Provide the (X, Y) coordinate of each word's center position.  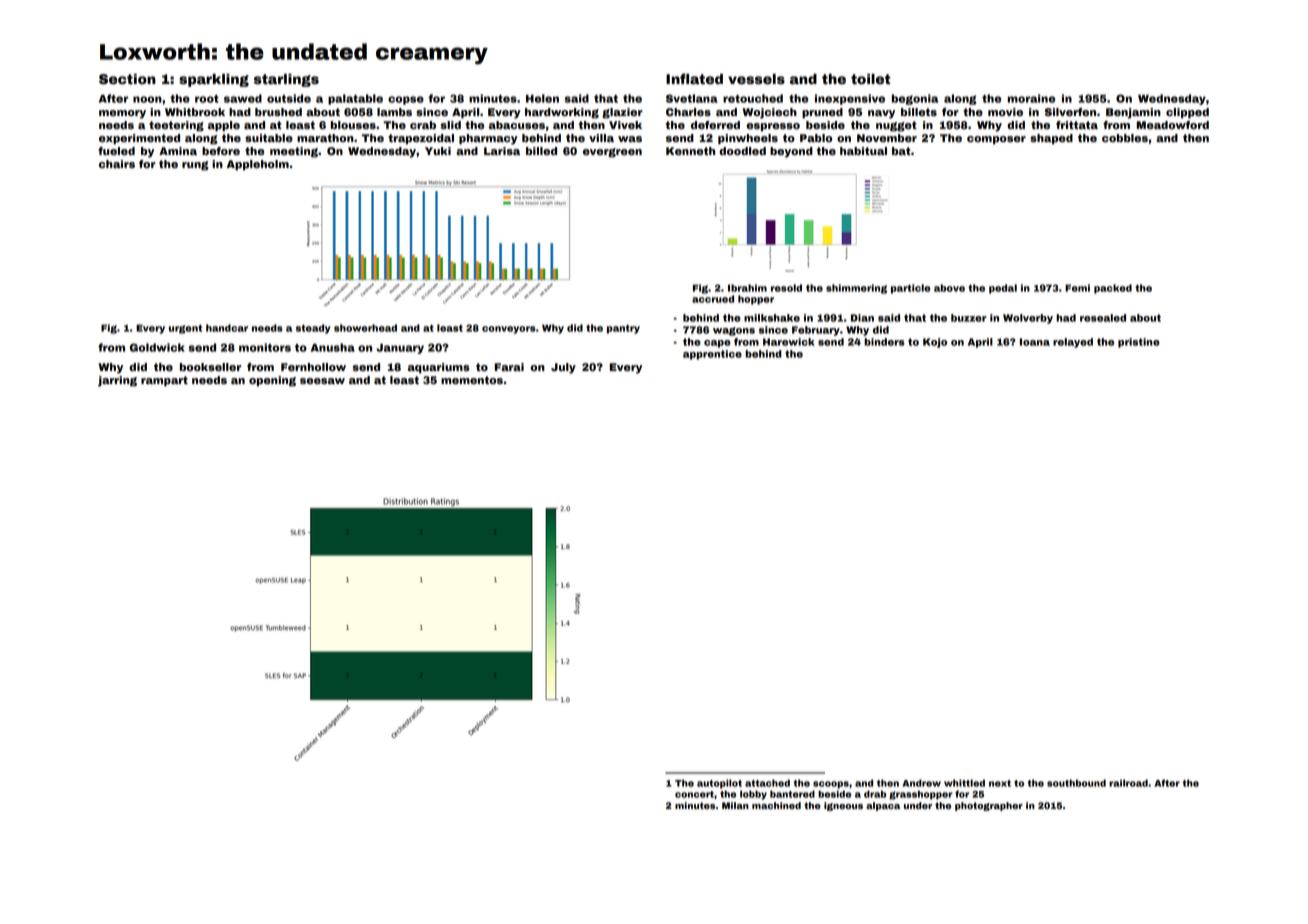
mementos (472, 380)
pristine (1139, 343)
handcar (227, 328)
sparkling (214, 80)
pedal (1003, 289)
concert (694, 794)
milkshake (772, 318)
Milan (735, 805)
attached (767, 783)
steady (313, 329)
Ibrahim (747, 288)
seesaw (322, 381)
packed (1113, 289)
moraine (1031, 98)
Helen (542, 98)
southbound (1076, 783)
